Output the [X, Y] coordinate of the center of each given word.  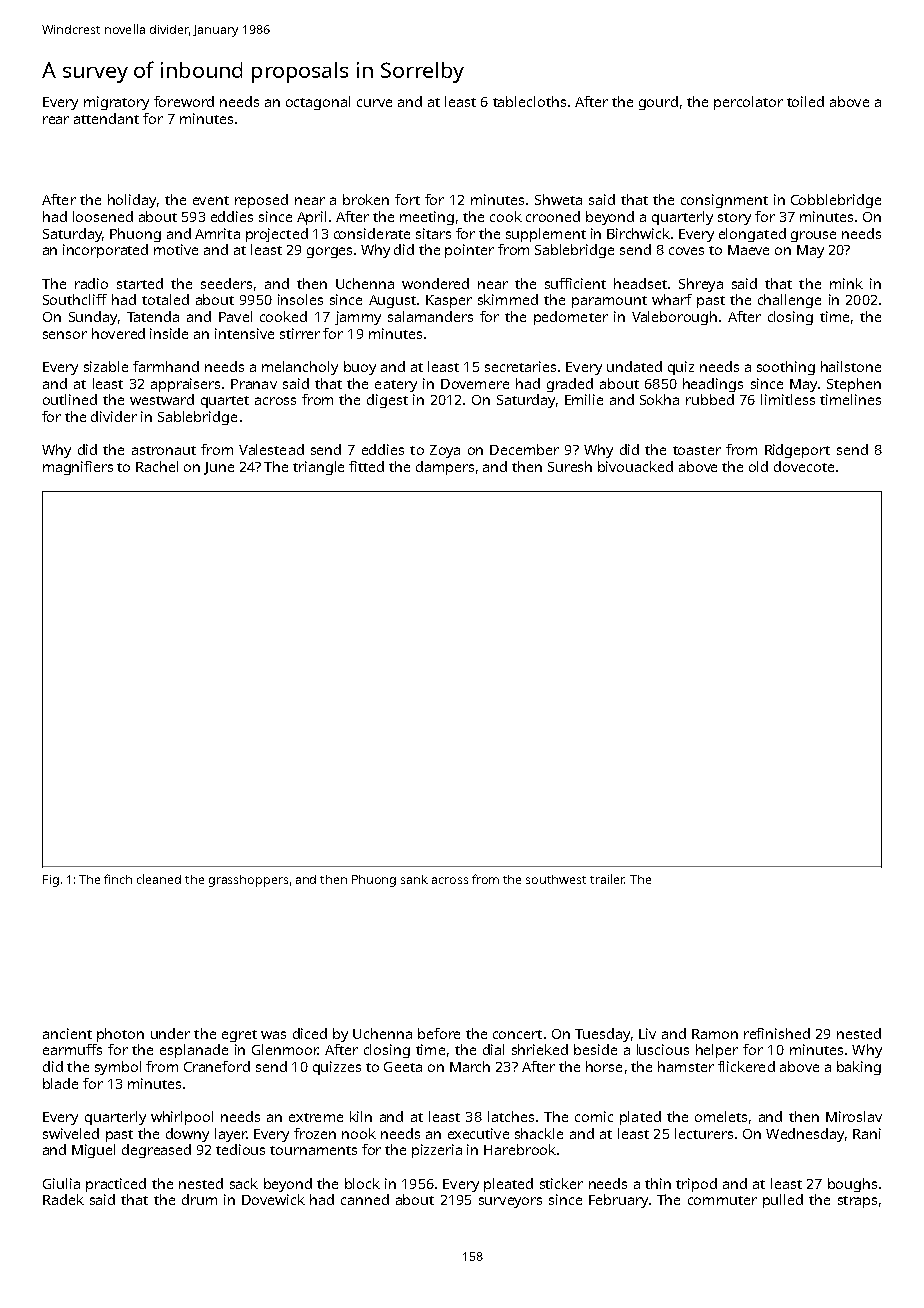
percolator [748, 103]
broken [366, 199]
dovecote [804, 466]
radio [91, 283]
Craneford [217, 1066]
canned [365, 1199]
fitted [366, 466]
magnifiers [78, 468]
